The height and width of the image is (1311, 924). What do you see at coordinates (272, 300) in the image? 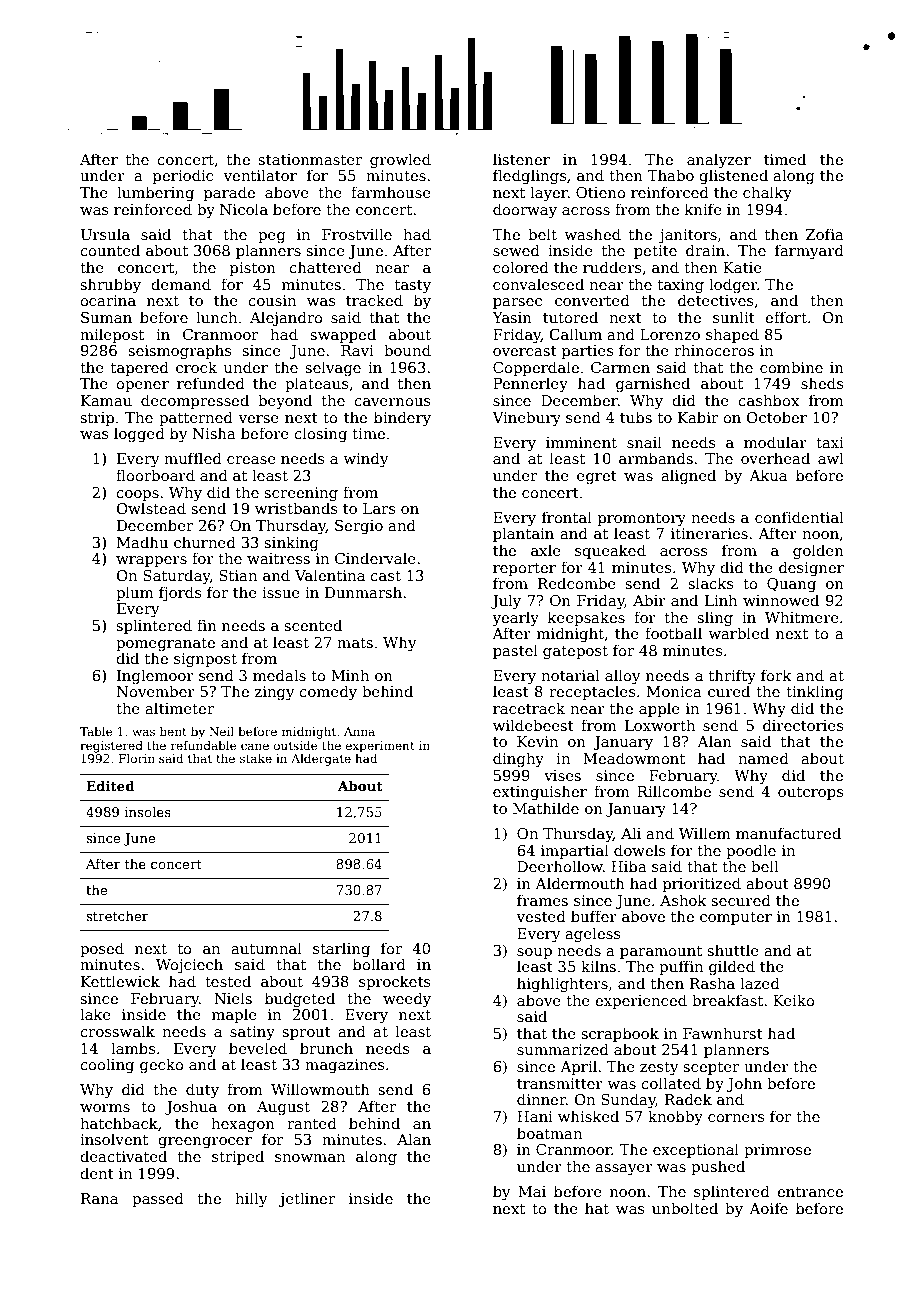
I see `cousin` at bounding box center [272, 300].
